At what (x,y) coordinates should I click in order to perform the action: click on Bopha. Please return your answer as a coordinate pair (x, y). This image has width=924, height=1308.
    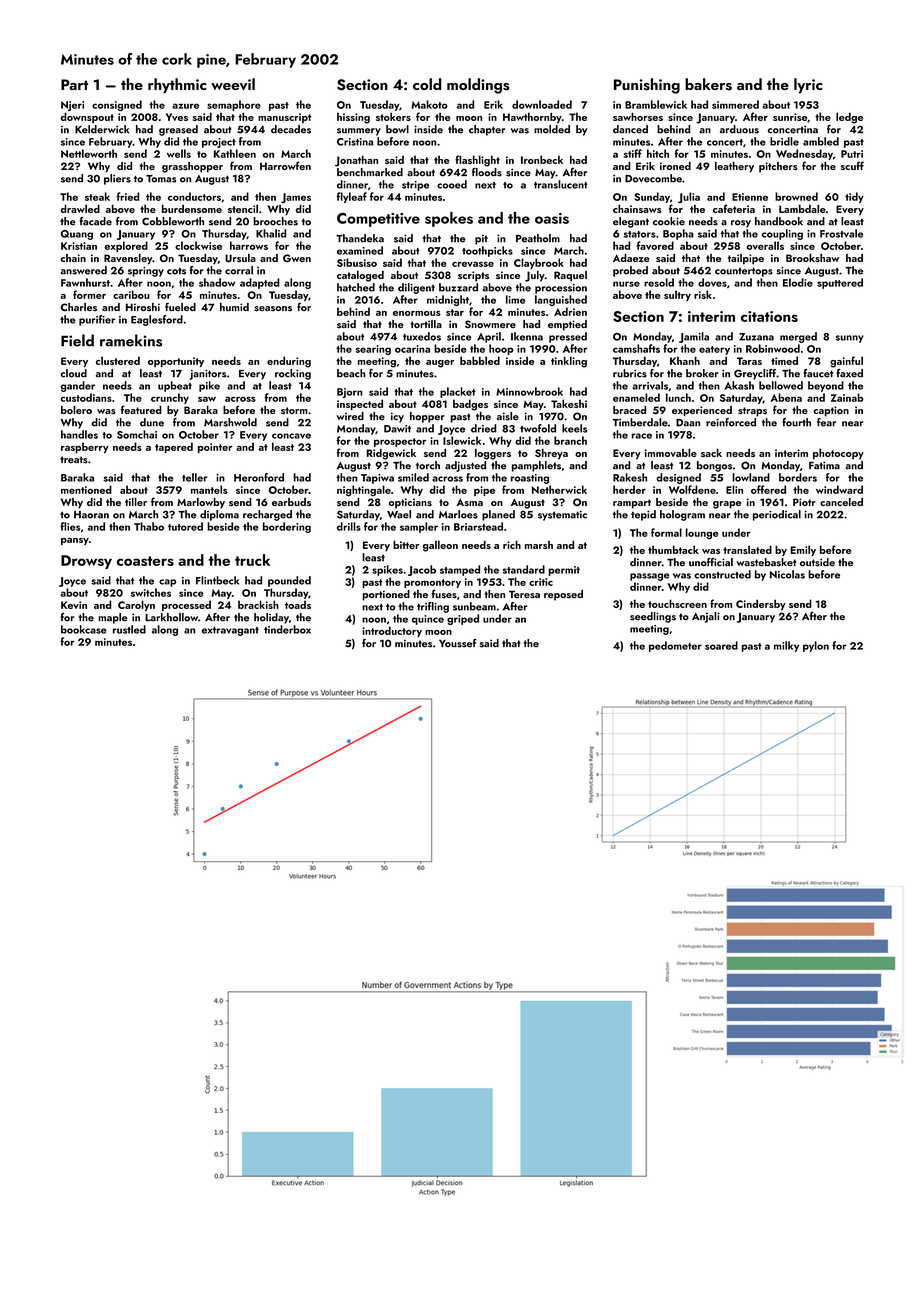
    Looking at the image, I should click on (678, 234).
